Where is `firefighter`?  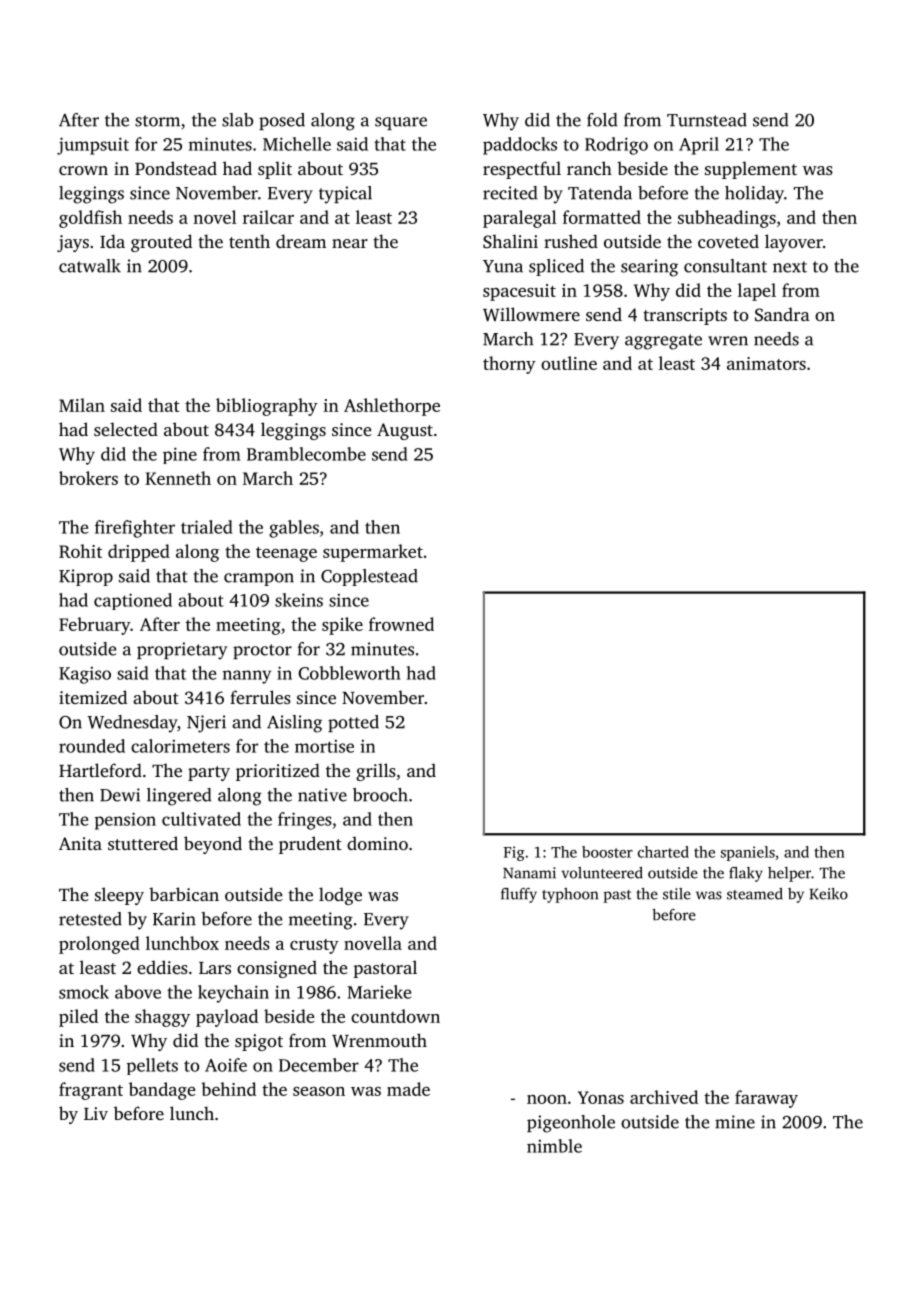
firefighter is located at coordinates (135, 529).
